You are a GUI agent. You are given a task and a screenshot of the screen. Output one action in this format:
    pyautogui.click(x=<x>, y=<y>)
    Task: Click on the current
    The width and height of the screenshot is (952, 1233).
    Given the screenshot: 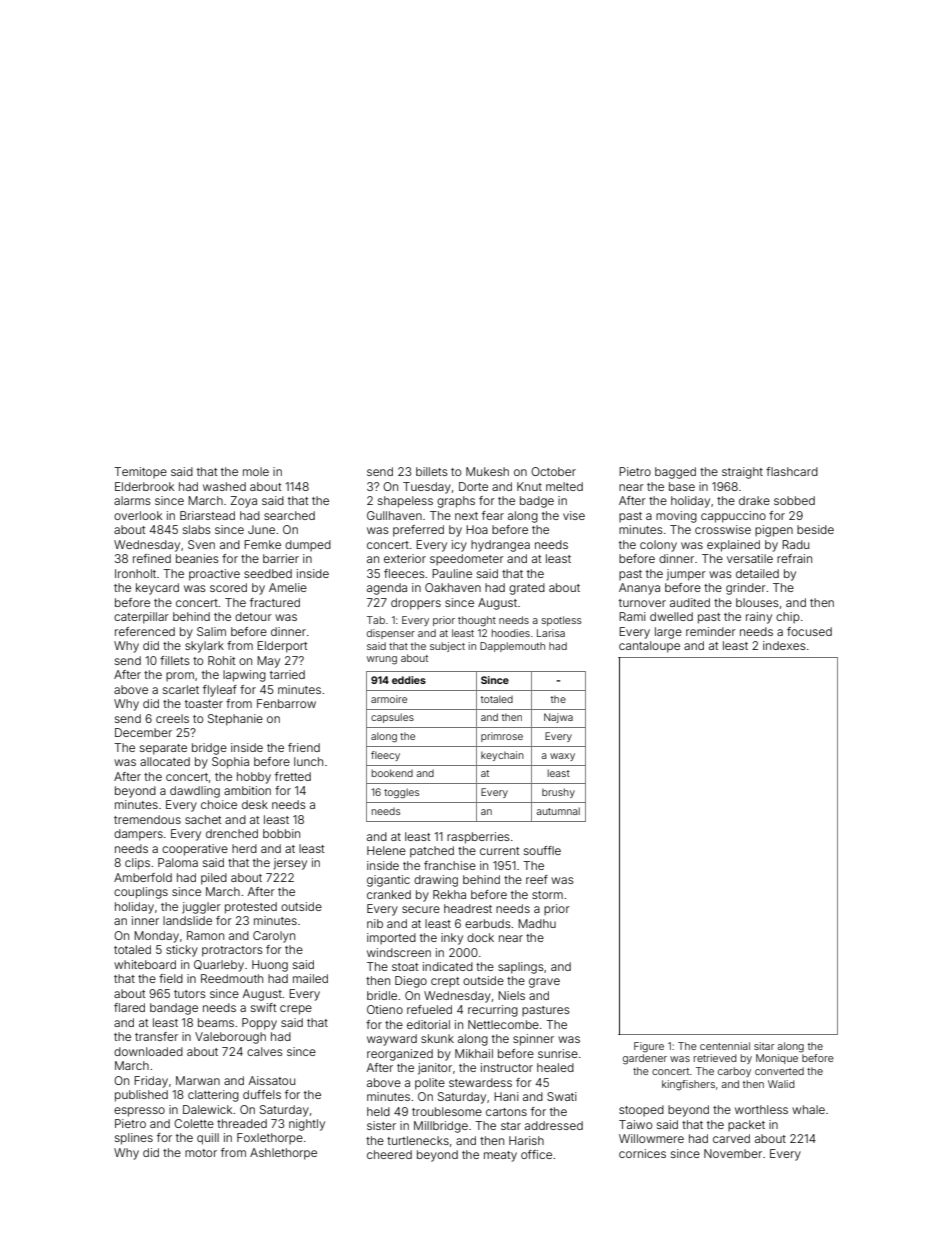 What is the action you would take?
    pyautogui.click(x=499, y=851)
